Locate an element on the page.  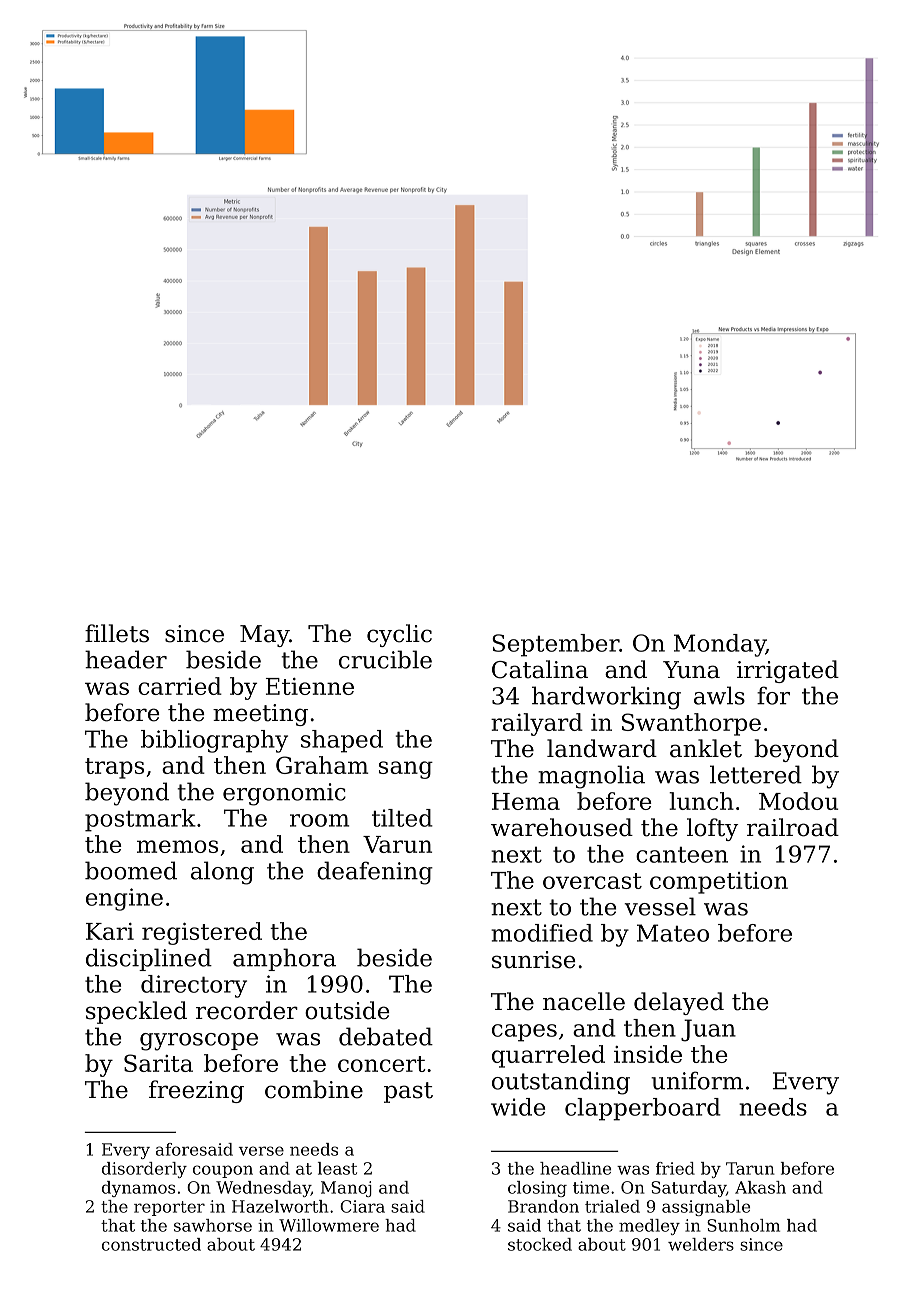
competition is located at coordinates (719, 883).
